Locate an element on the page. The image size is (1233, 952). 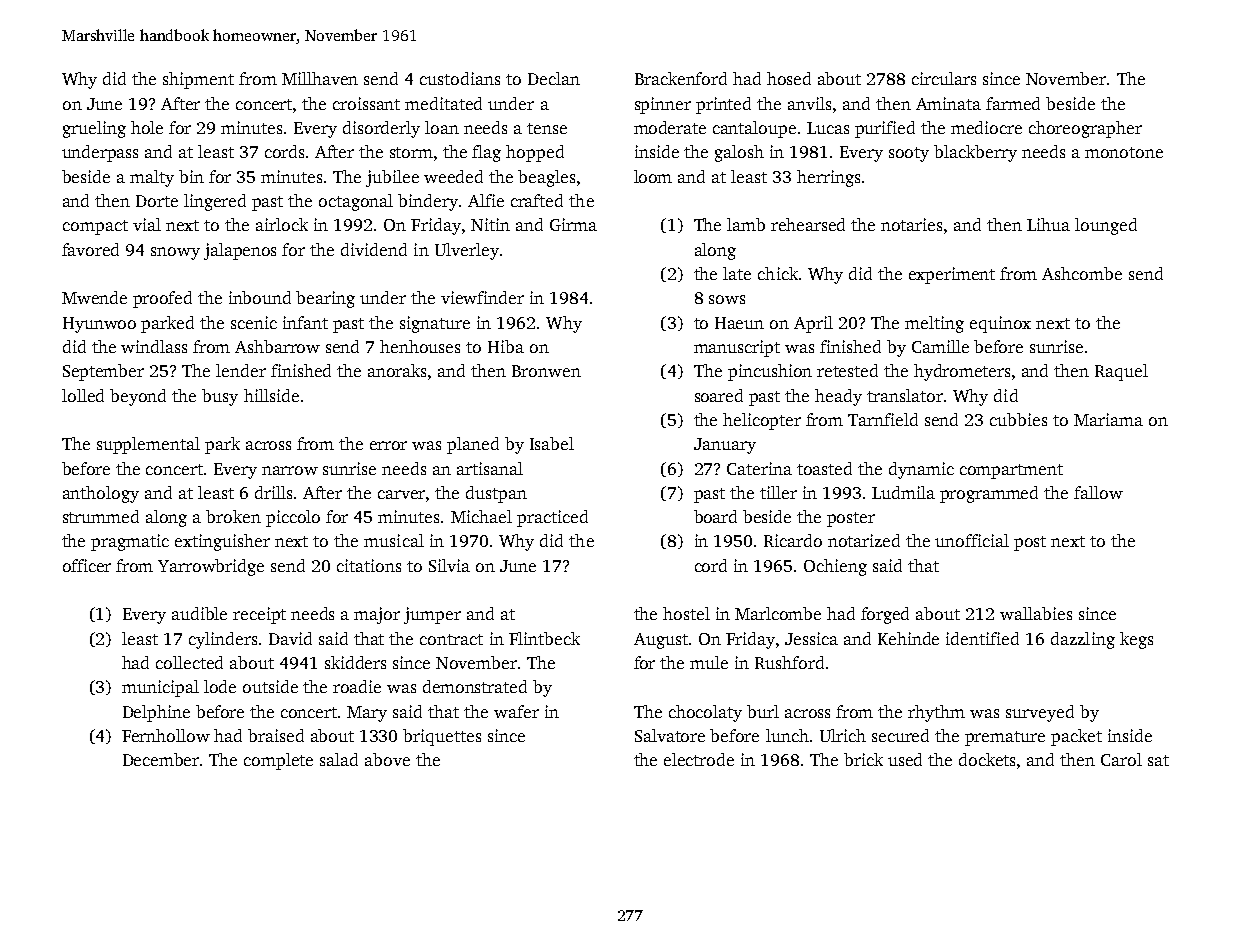
purified is located at coordinates (885, 129).
